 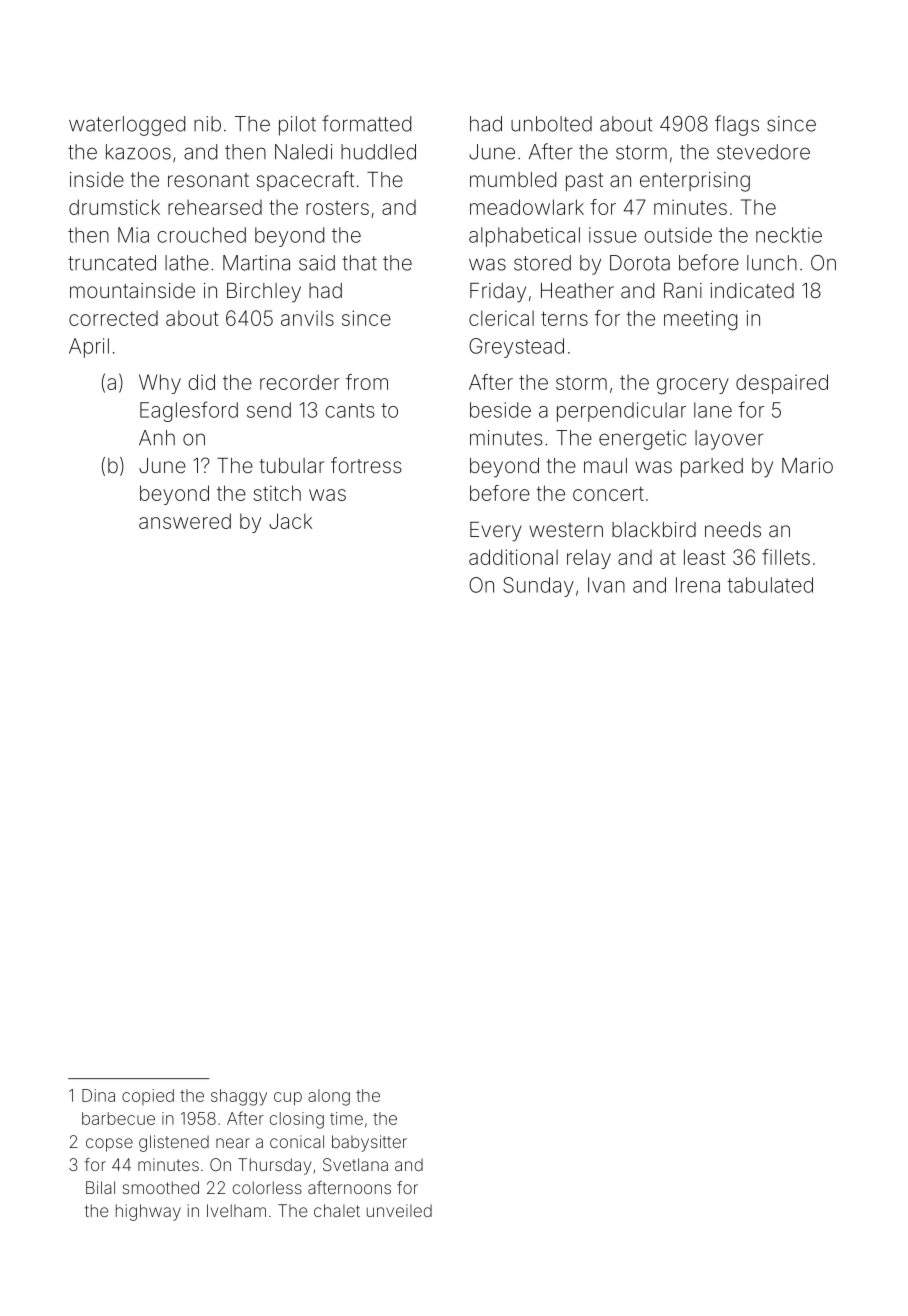 I want to click on along, so click(x=329, y=1097).
